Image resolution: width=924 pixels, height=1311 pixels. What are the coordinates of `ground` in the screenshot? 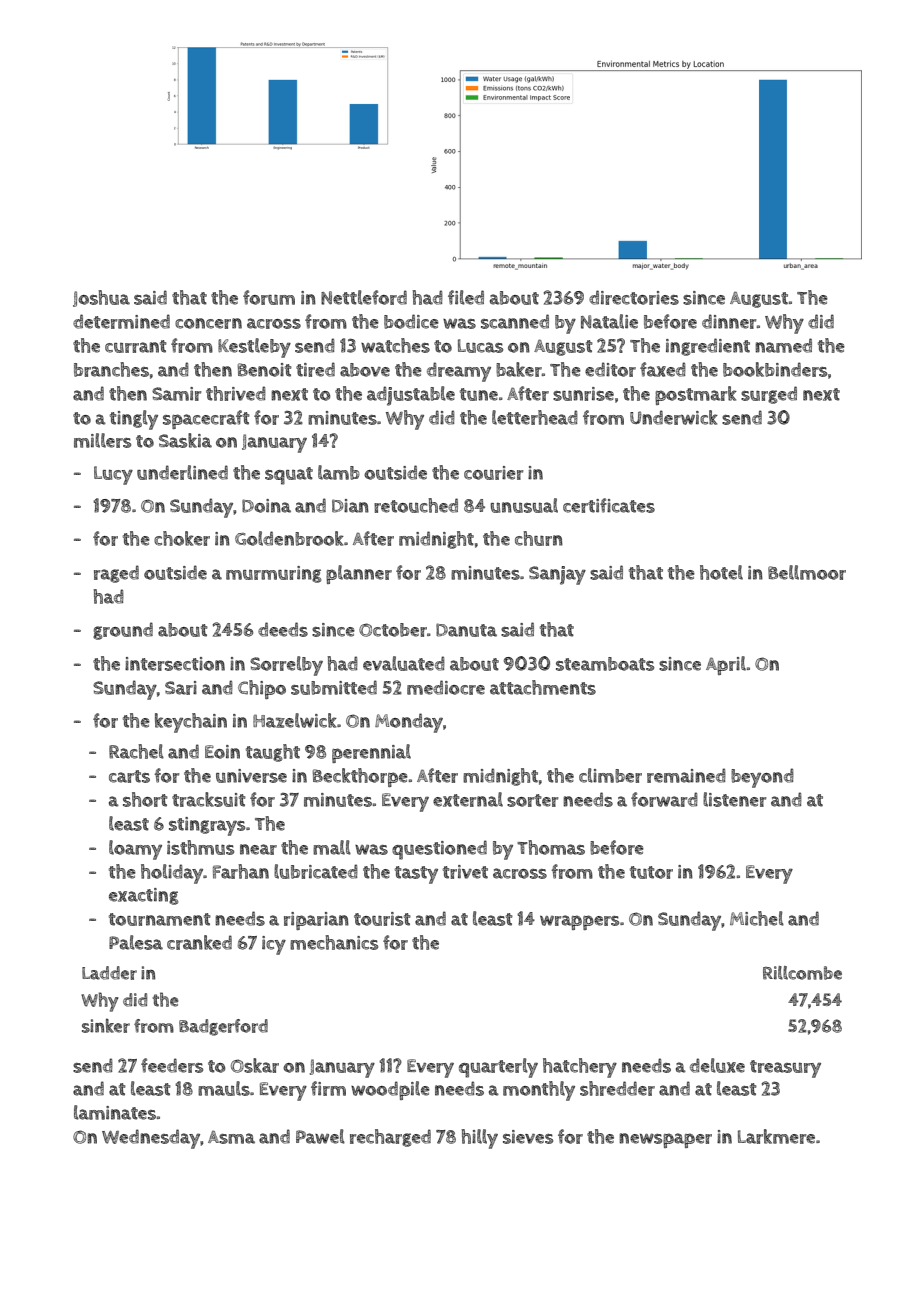 It's located at (123, 631).
